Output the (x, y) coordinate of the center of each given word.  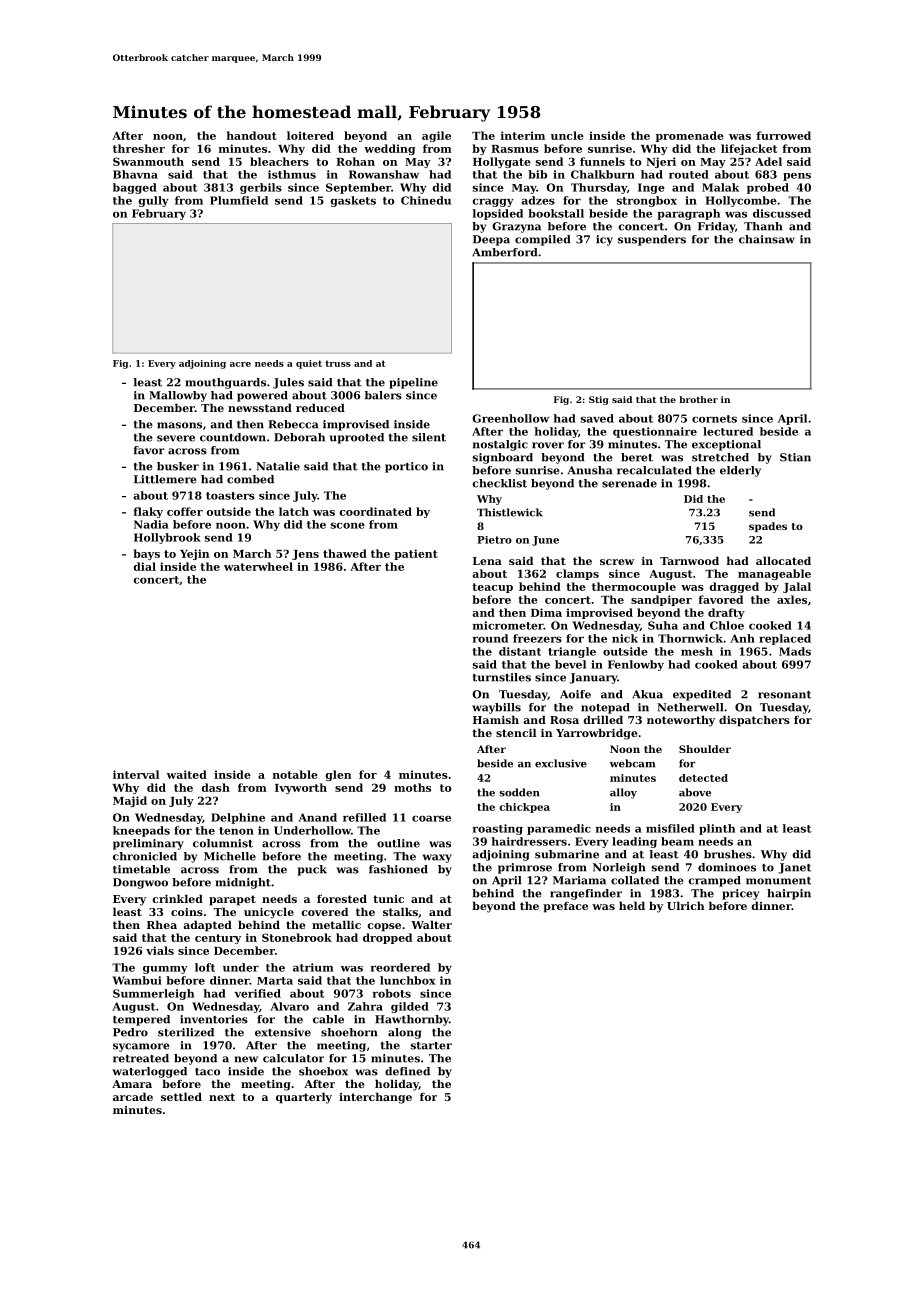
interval (136, 774)
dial (145, 566)
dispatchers (754, 721)
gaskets (353, 201)
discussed (782, 213)
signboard (503, 458)
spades (768, 527)
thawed (345, 553)
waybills (496, 708)
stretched (720, 457)
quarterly (304, 1098)
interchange (375, 1098)
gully (153, 201)
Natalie (278, 466)
